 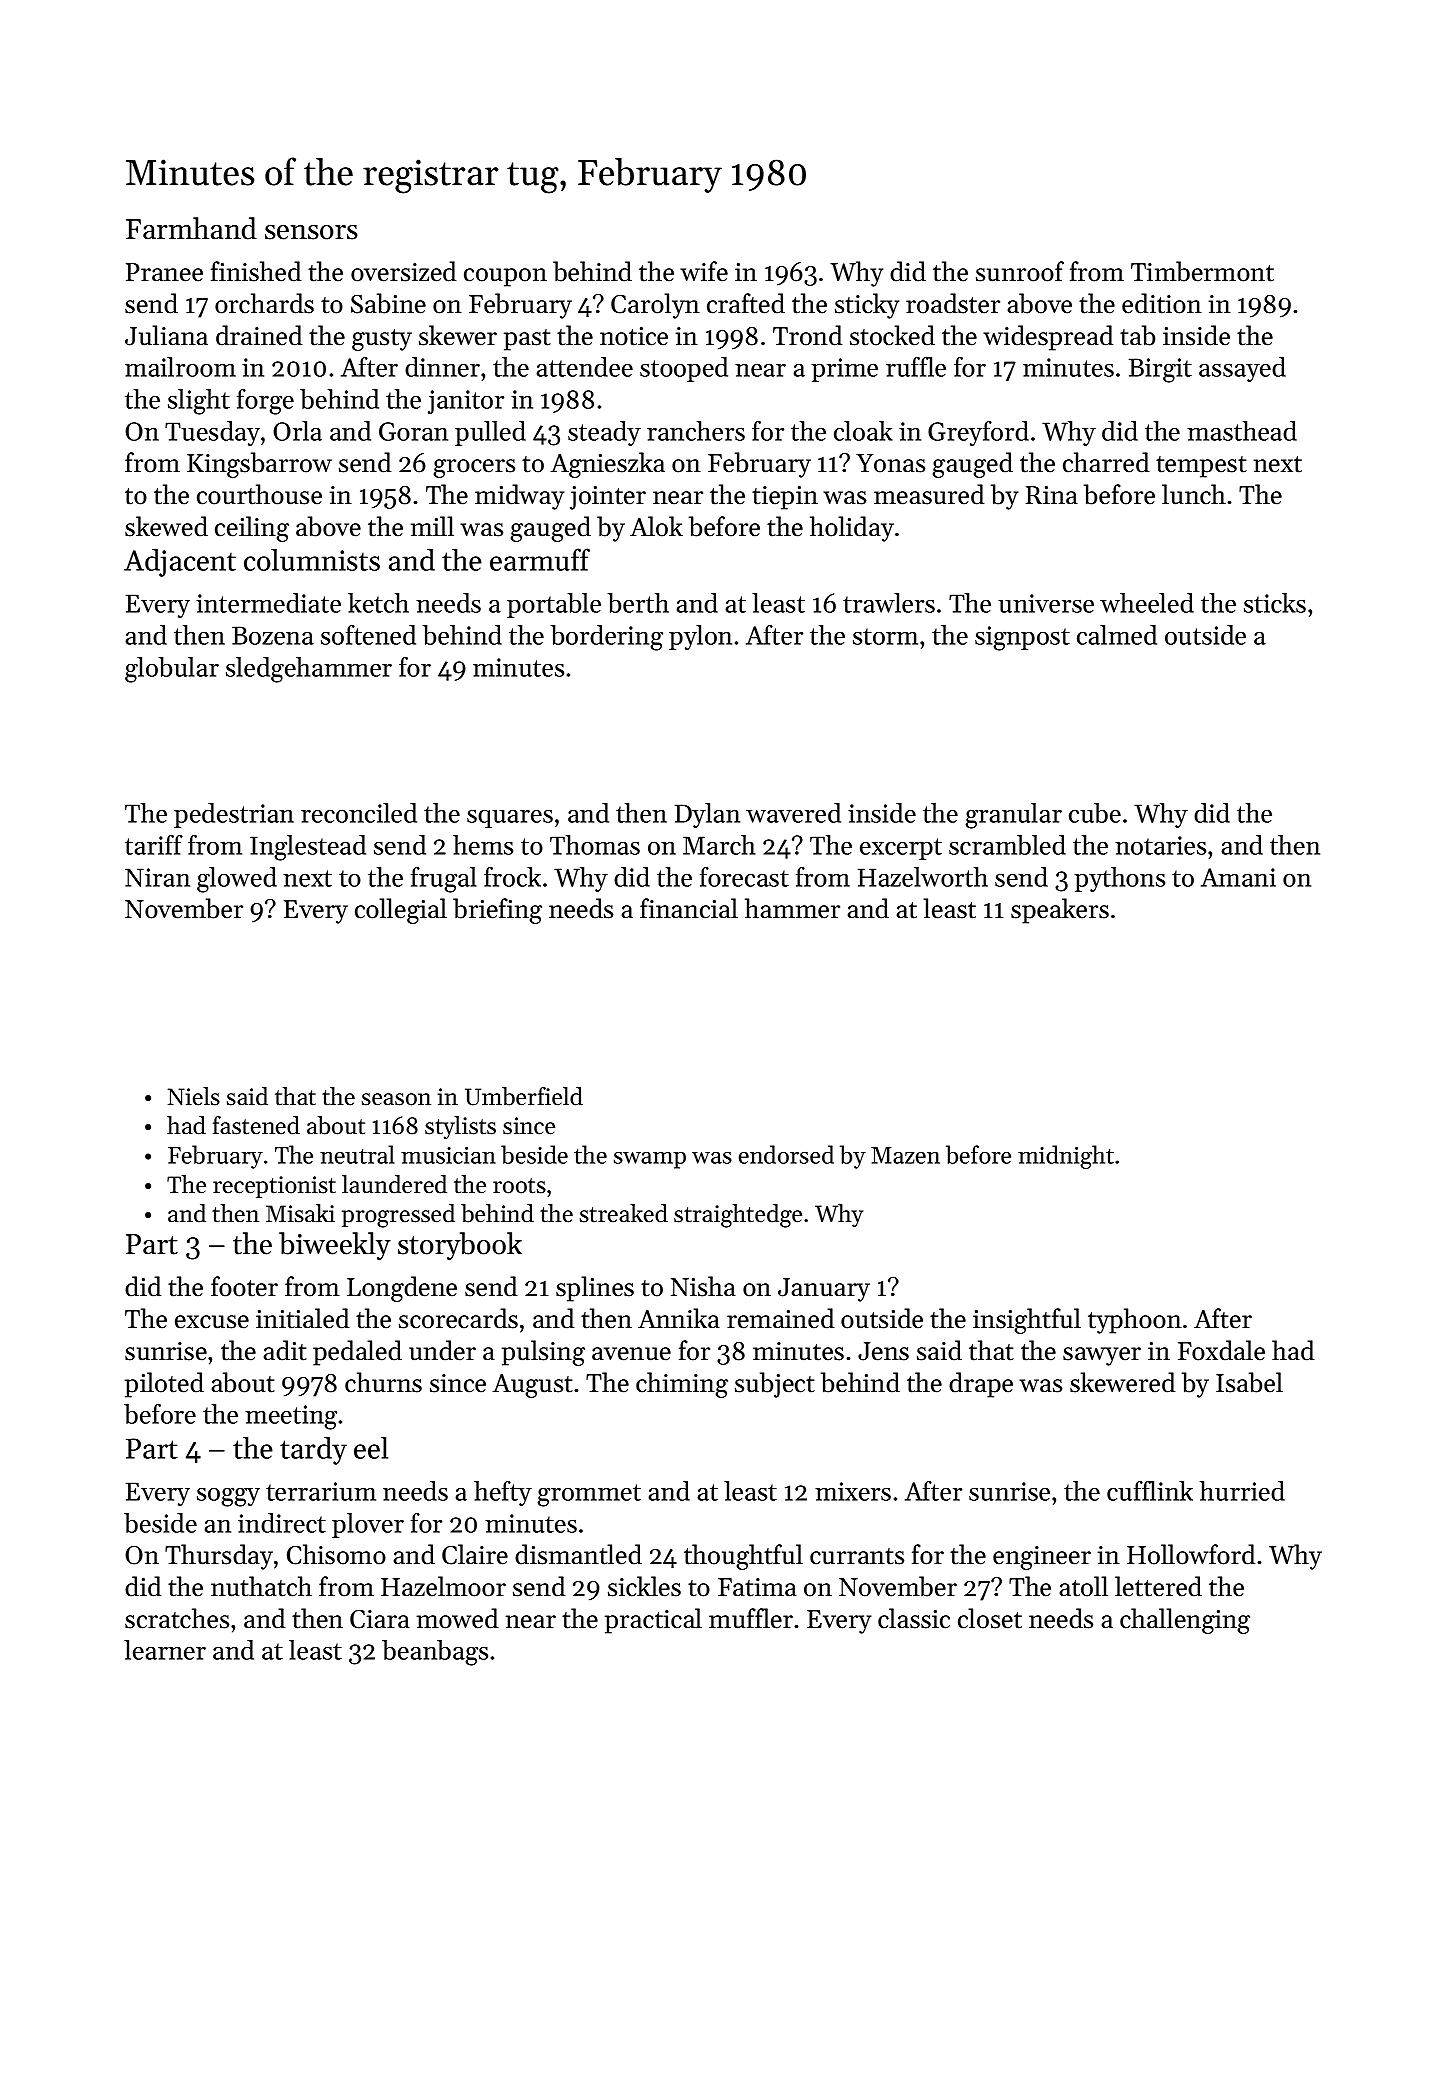 I want to click on sensors, so click(x=311, y=232).
